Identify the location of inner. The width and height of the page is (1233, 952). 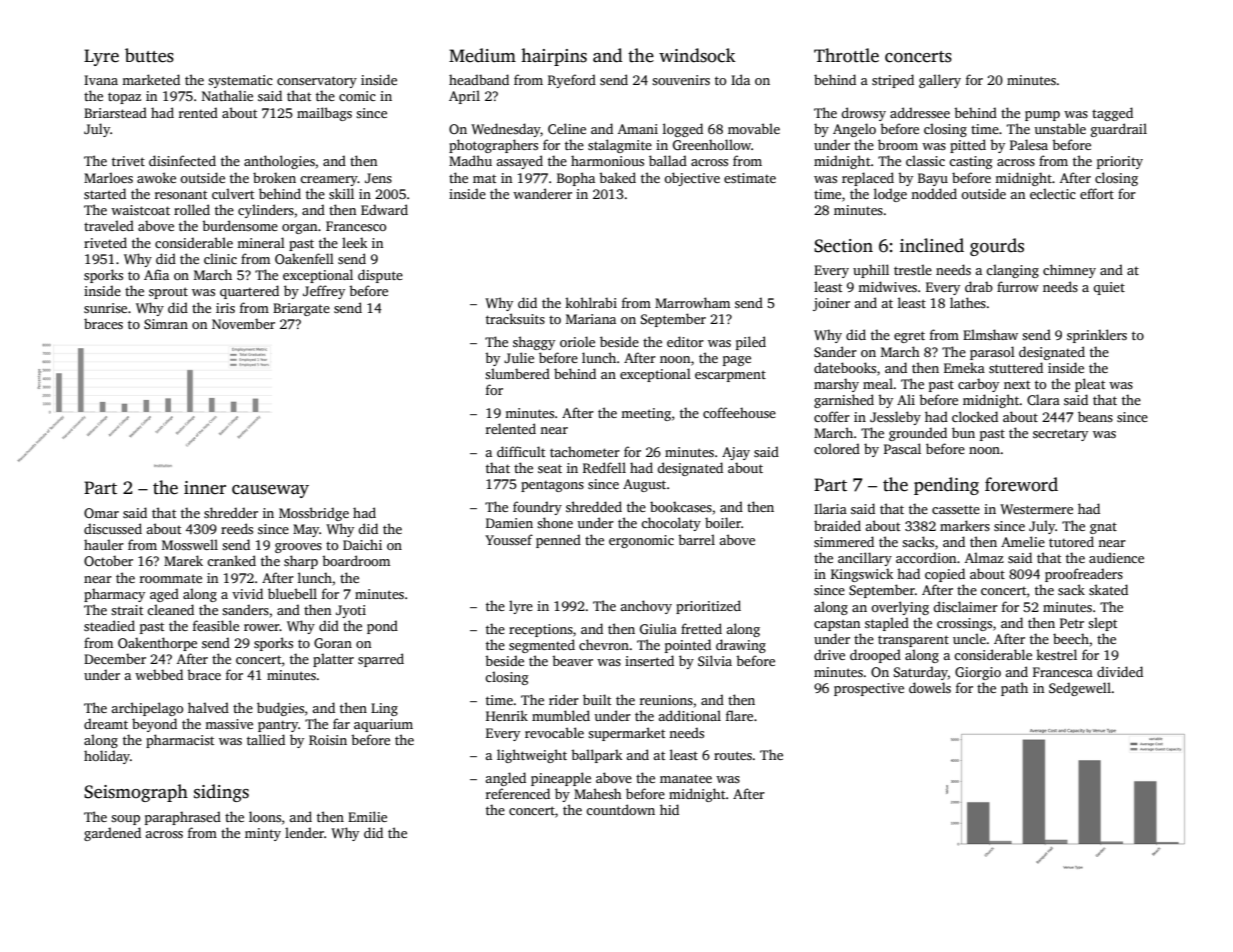
(205, 488).
